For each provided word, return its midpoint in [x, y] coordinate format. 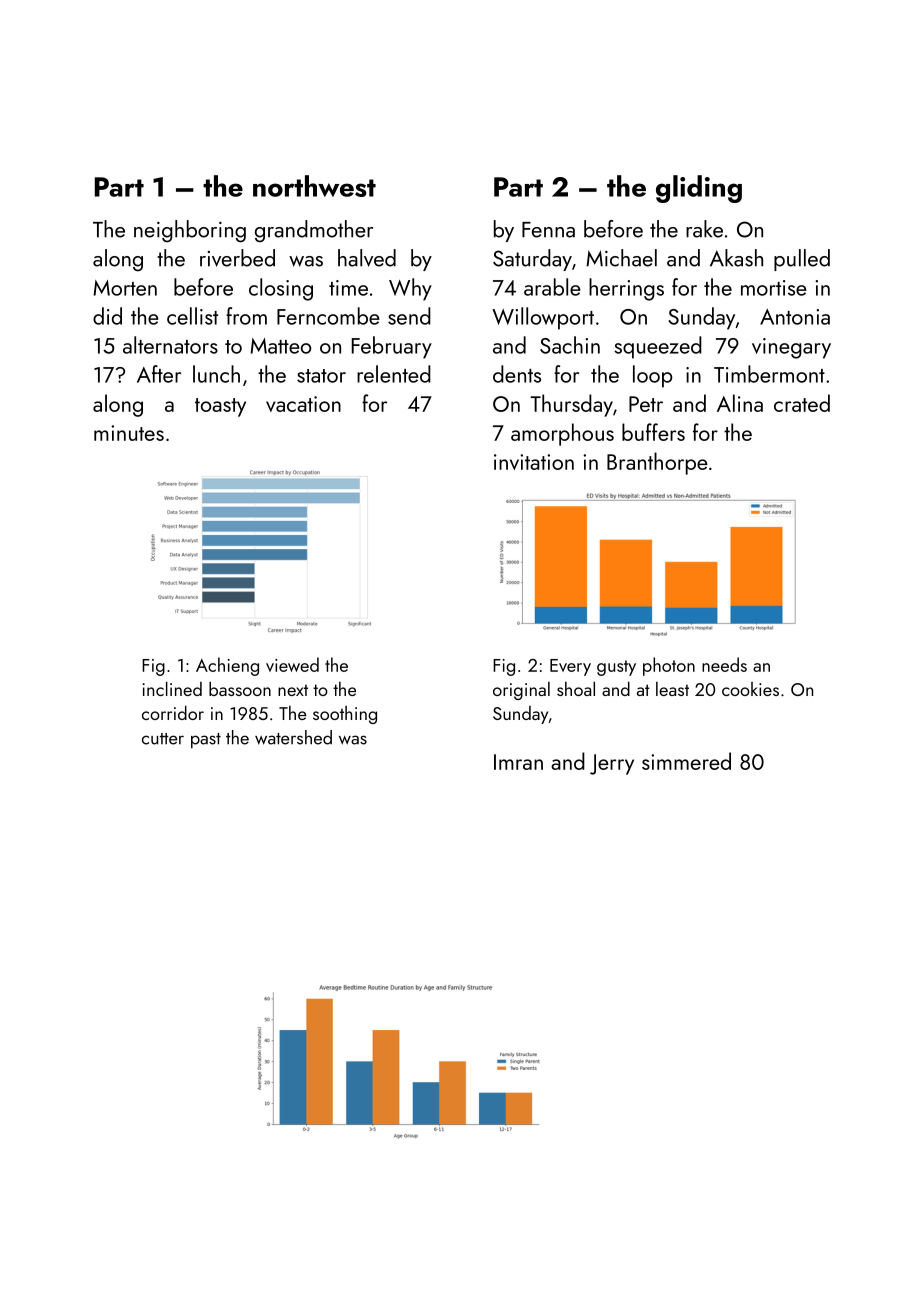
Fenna [548, 230]
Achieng [227, 666]
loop [653, 376]
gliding [699, 189]
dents [517, 374]
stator [321, 376]
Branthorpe [657, 463]
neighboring [190, 231]
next [293, 690]
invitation [534, 462]
